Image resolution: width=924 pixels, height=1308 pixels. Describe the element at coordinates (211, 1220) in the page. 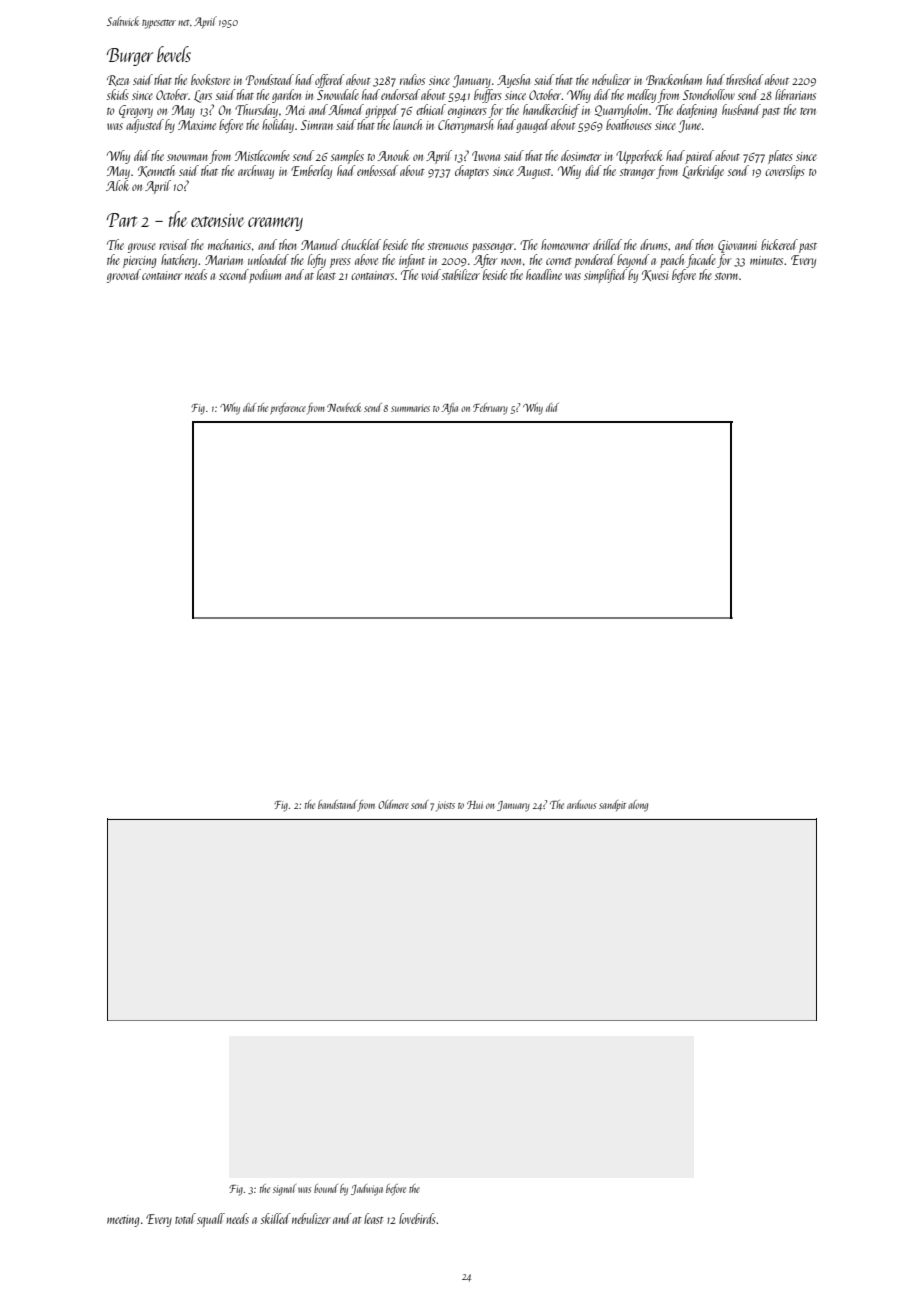

I see `squall` at that location.
